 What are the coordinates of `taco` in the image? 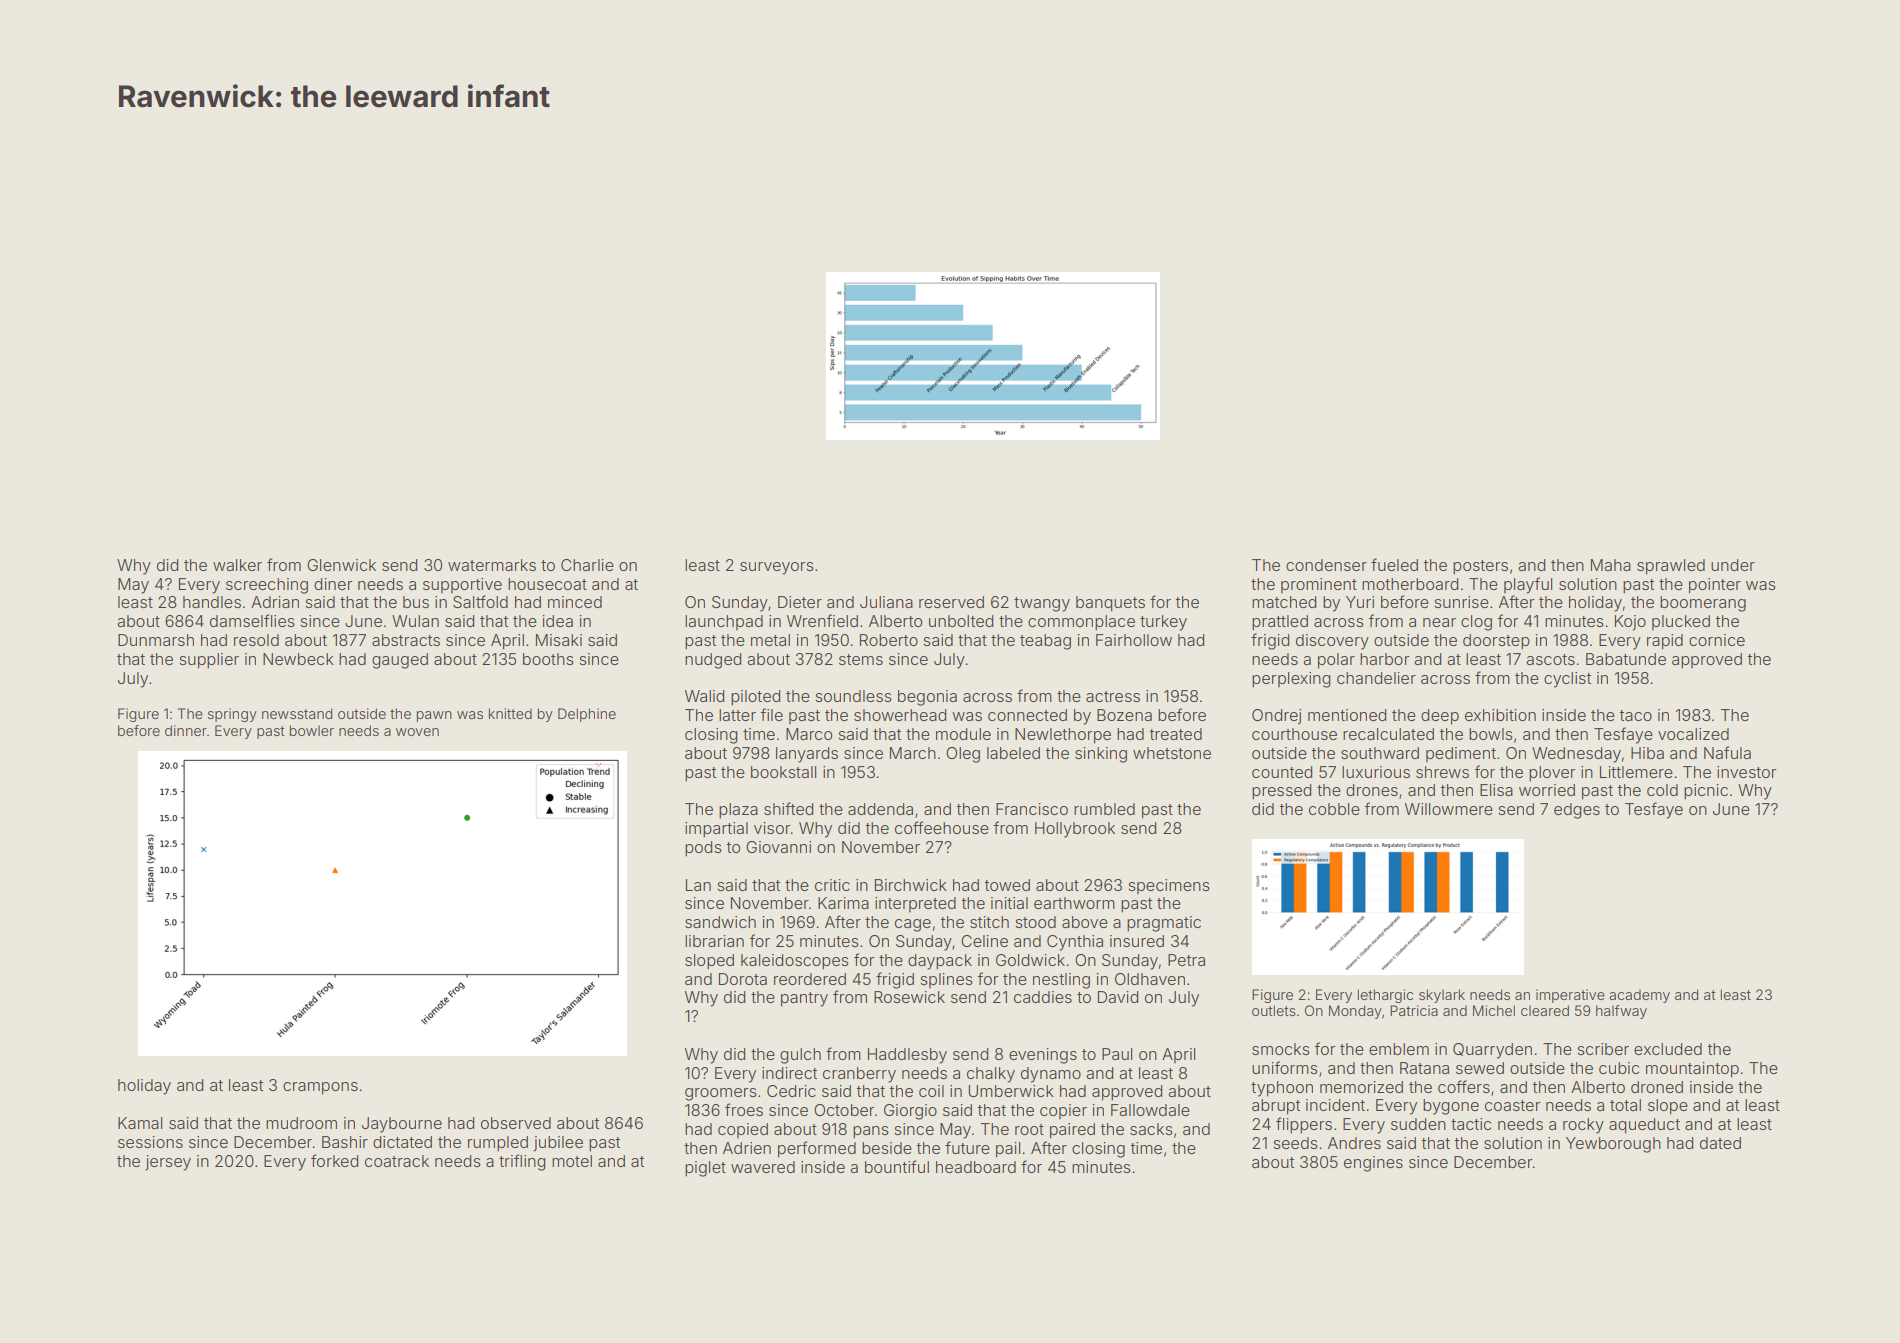 It's located at (1635, 715).
